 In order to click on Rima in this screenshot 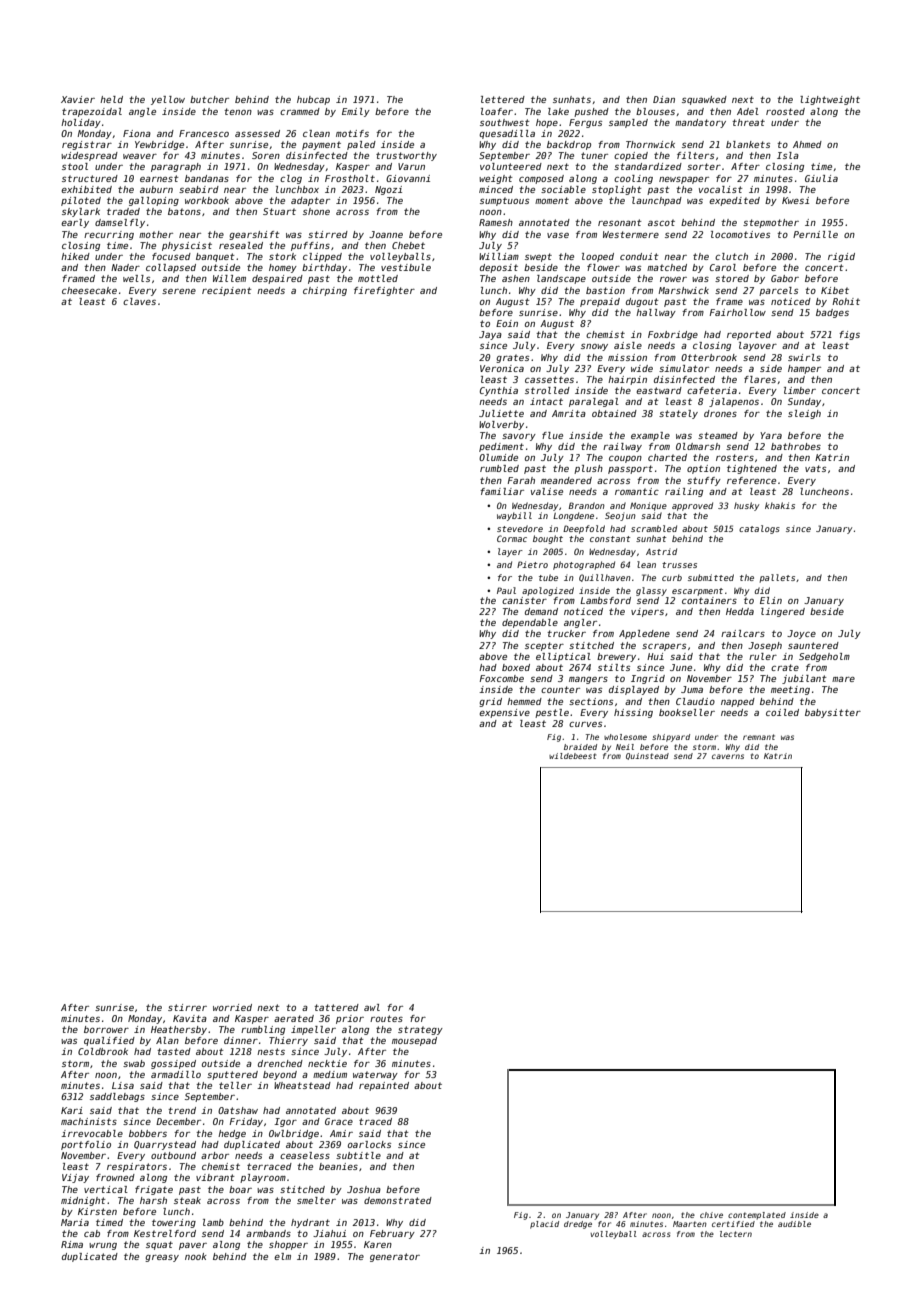, I will do `click(72, 1244)`.
